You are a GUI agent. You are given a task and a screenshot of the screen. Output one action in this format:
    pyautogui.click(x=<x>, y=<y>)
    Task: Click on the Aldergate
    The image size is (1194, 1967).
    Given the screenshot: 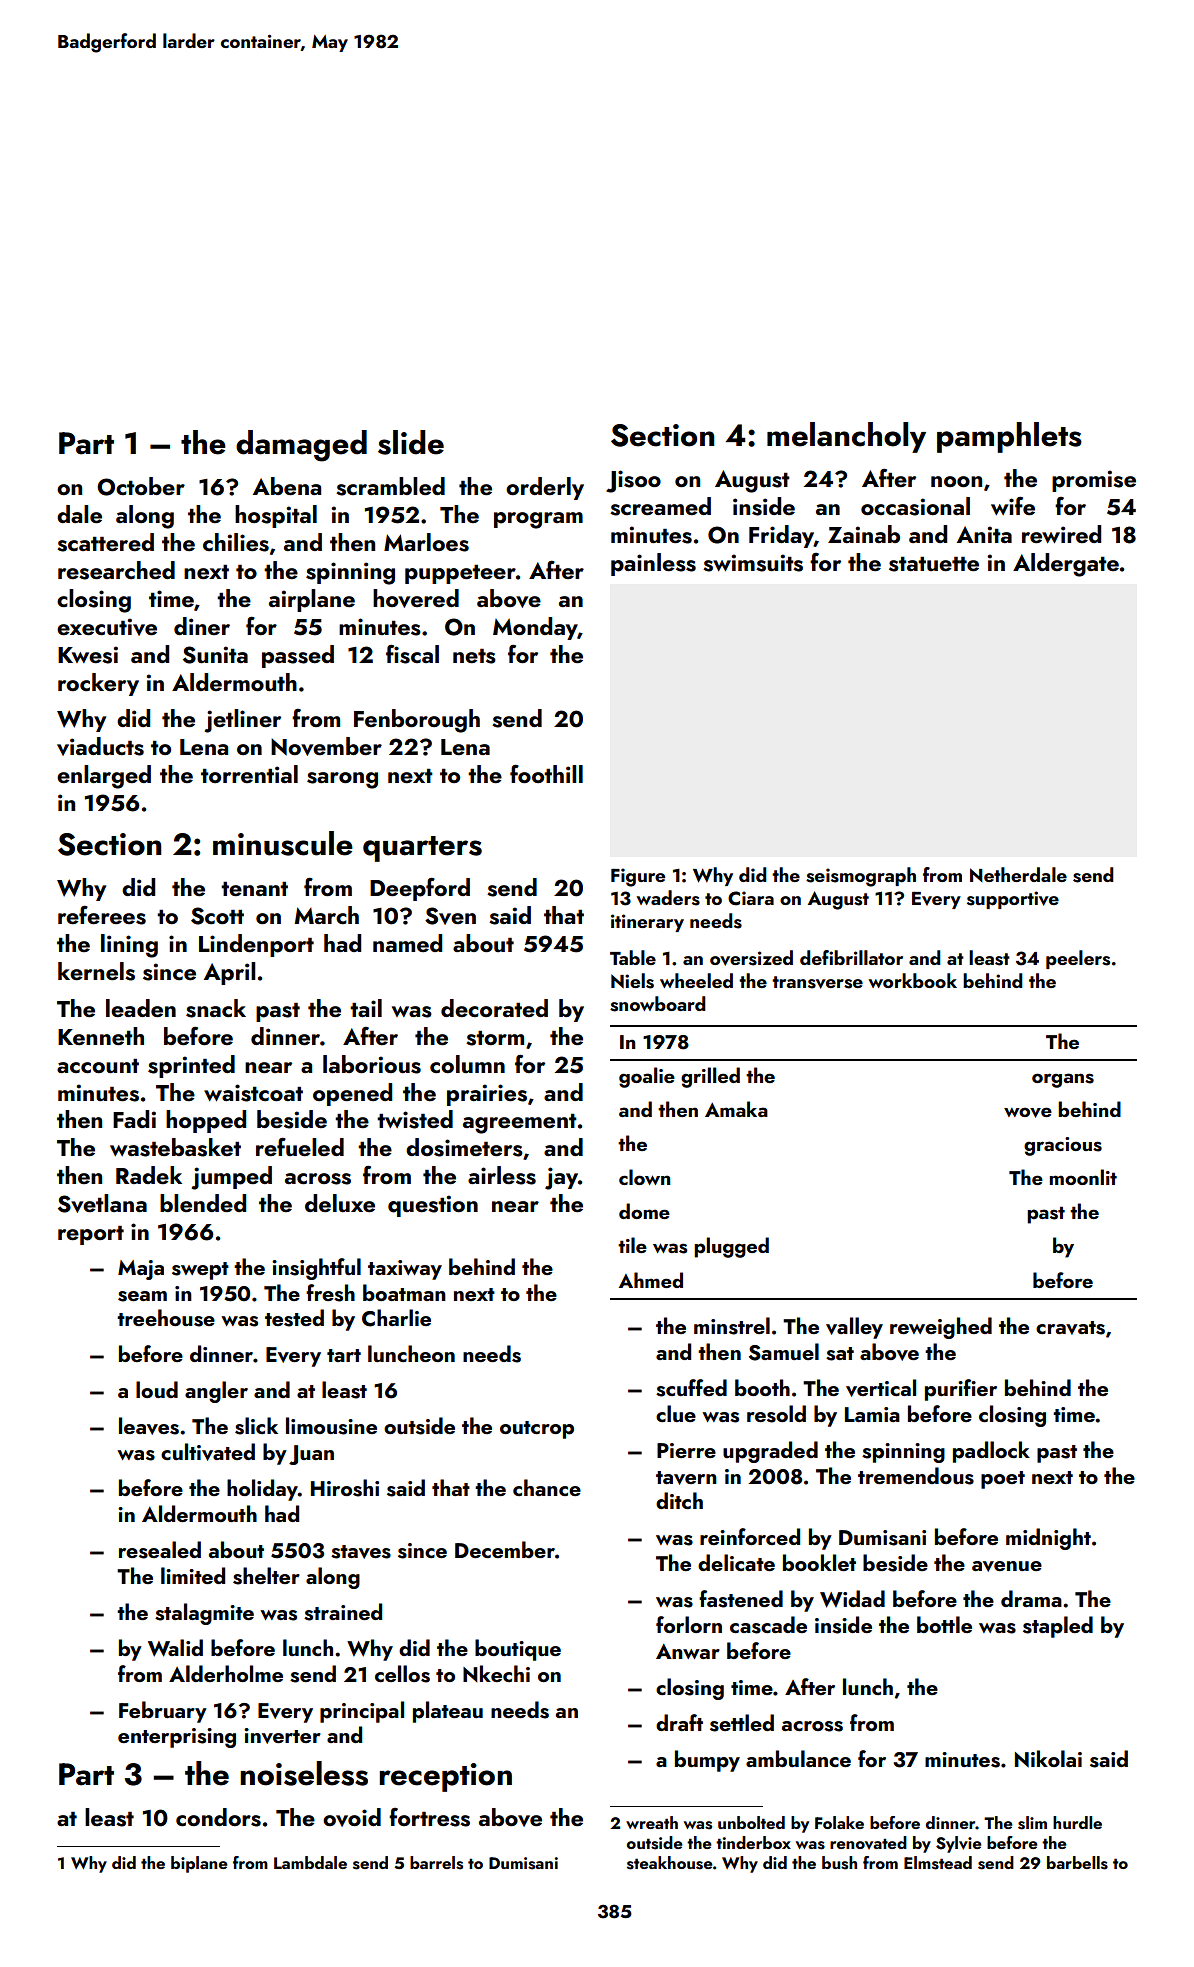 What is the action you would take?
    pyautogui.click(x=1066, y=565)
